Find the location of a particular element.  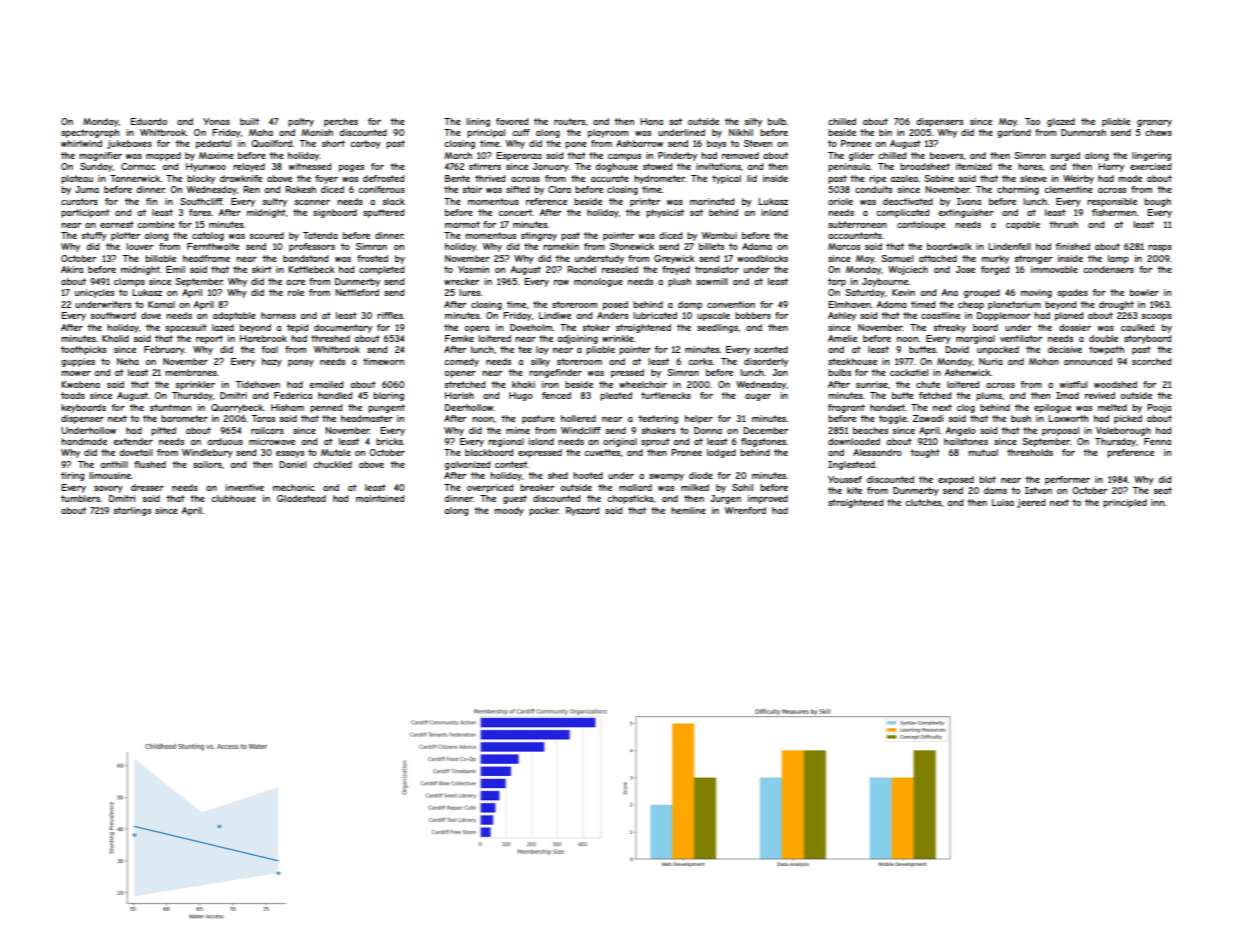

typical is located at coordinates (726, 179).
